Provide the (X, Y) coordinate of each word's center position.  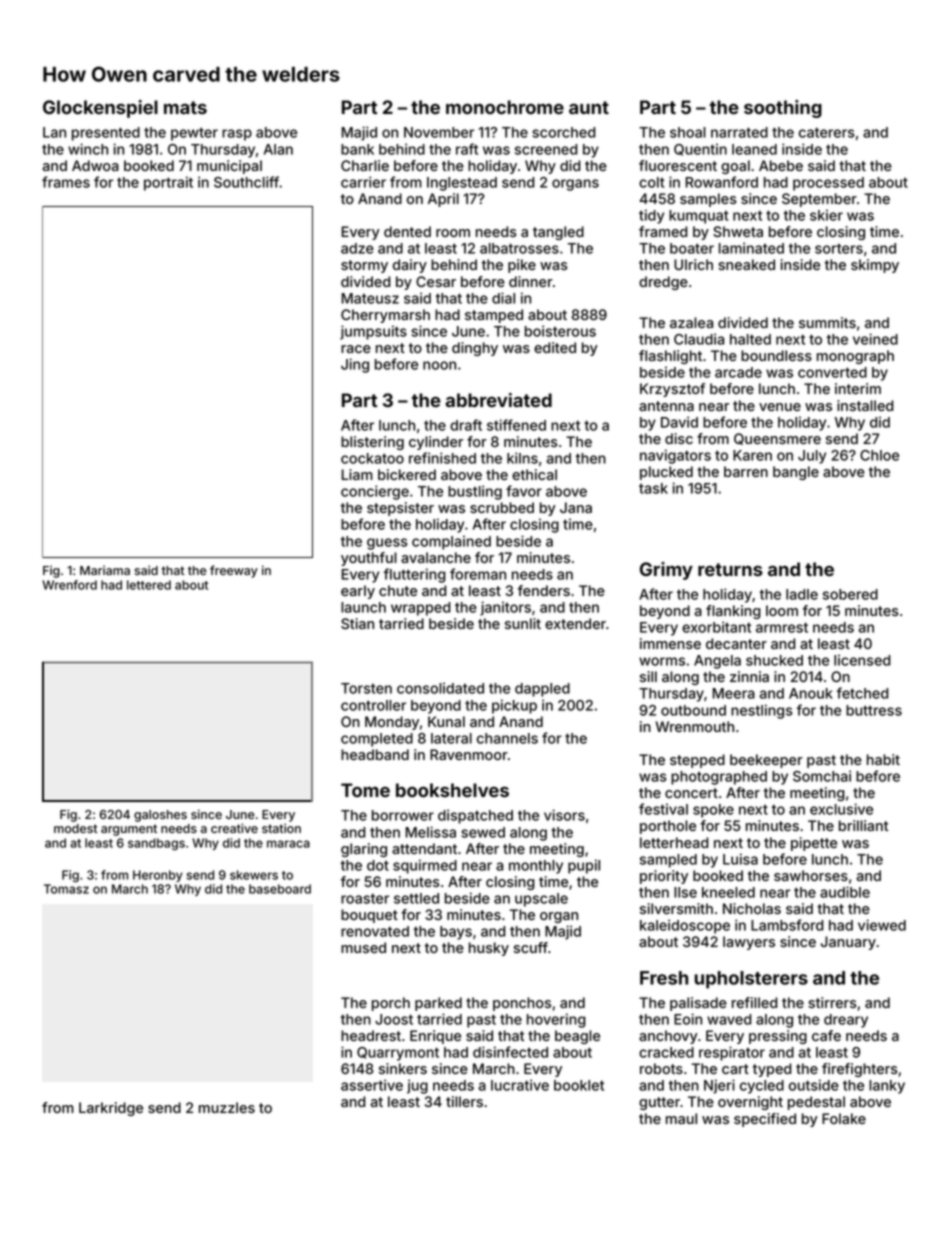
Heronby (158, 876)
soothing (783, 109)
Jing (355, 365)
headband (375, 754)
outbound (693, 710)
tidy (651, 216)
